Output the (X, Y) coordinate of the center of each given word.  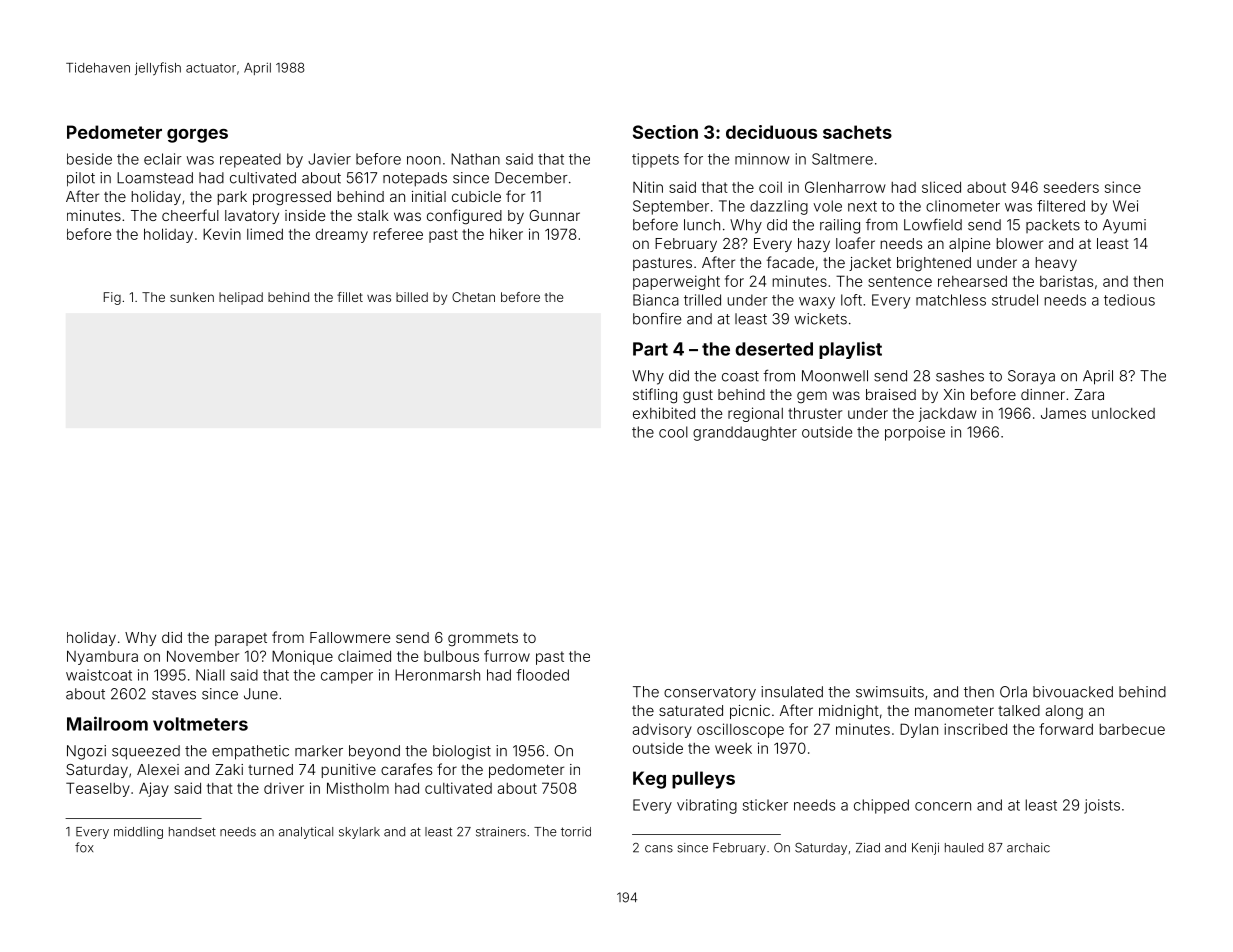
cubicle (476, 196)
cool (673, 432)
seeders (1071, 187)
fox (84, 847)
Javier (329, 159)
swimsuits (890, 692)
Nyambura (102, 657)
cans (659, 849)
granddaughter (745, 433)
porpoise (915, 433)
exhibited (664, 413)
